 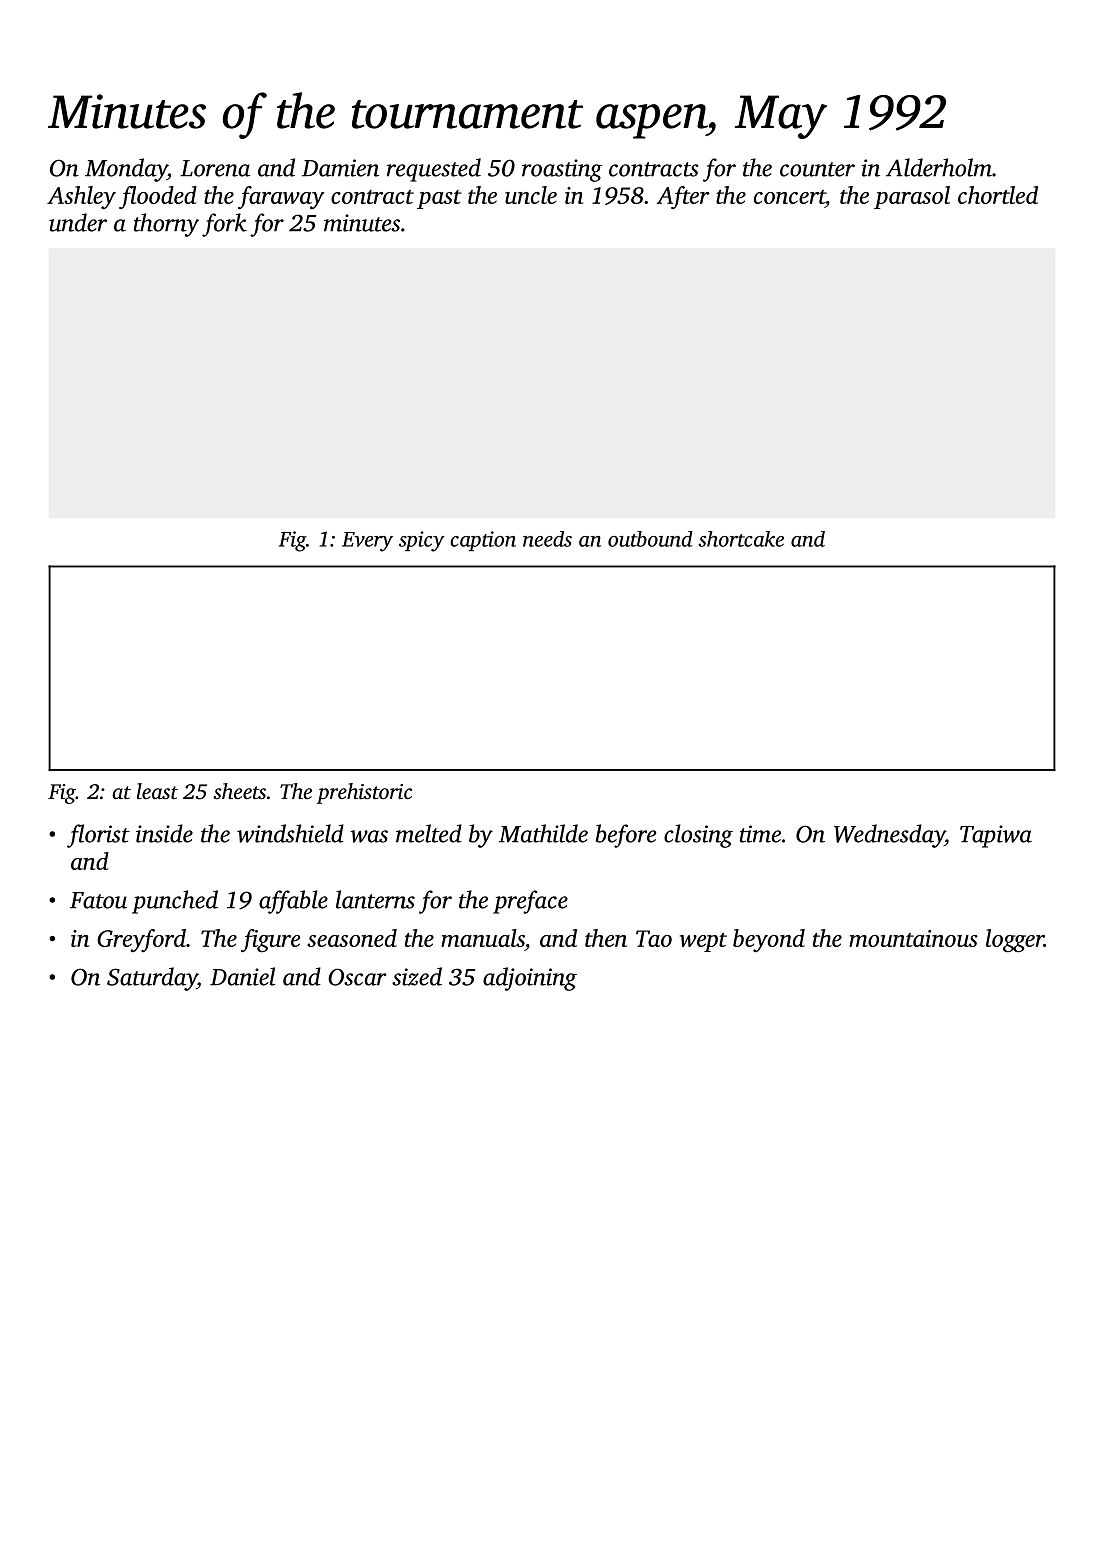 I want to click on wept, so click(x=703, y=942).
